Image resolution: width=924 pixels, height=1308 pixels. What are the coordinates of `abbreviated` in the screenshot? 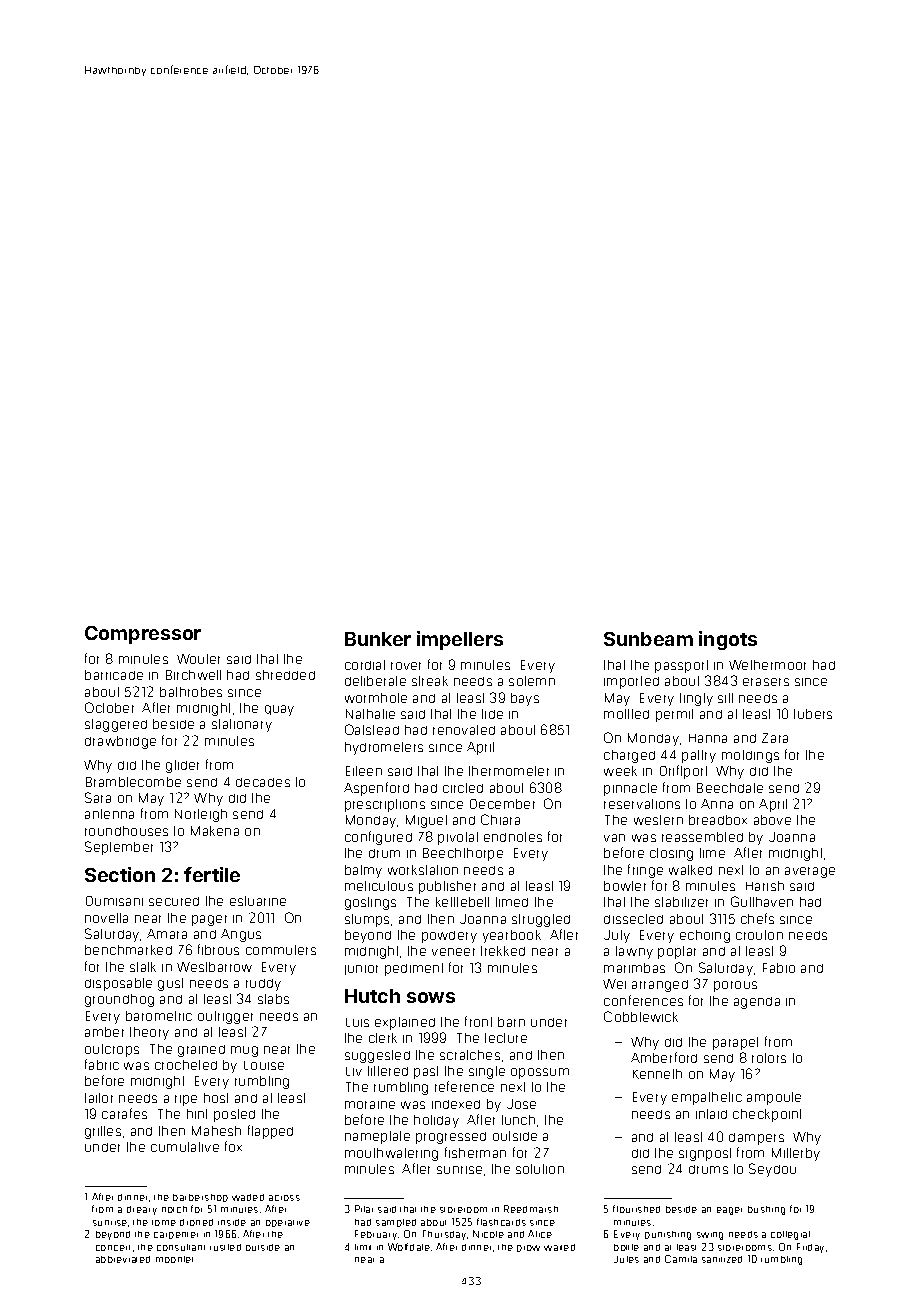 It's located at (123, 1259).
